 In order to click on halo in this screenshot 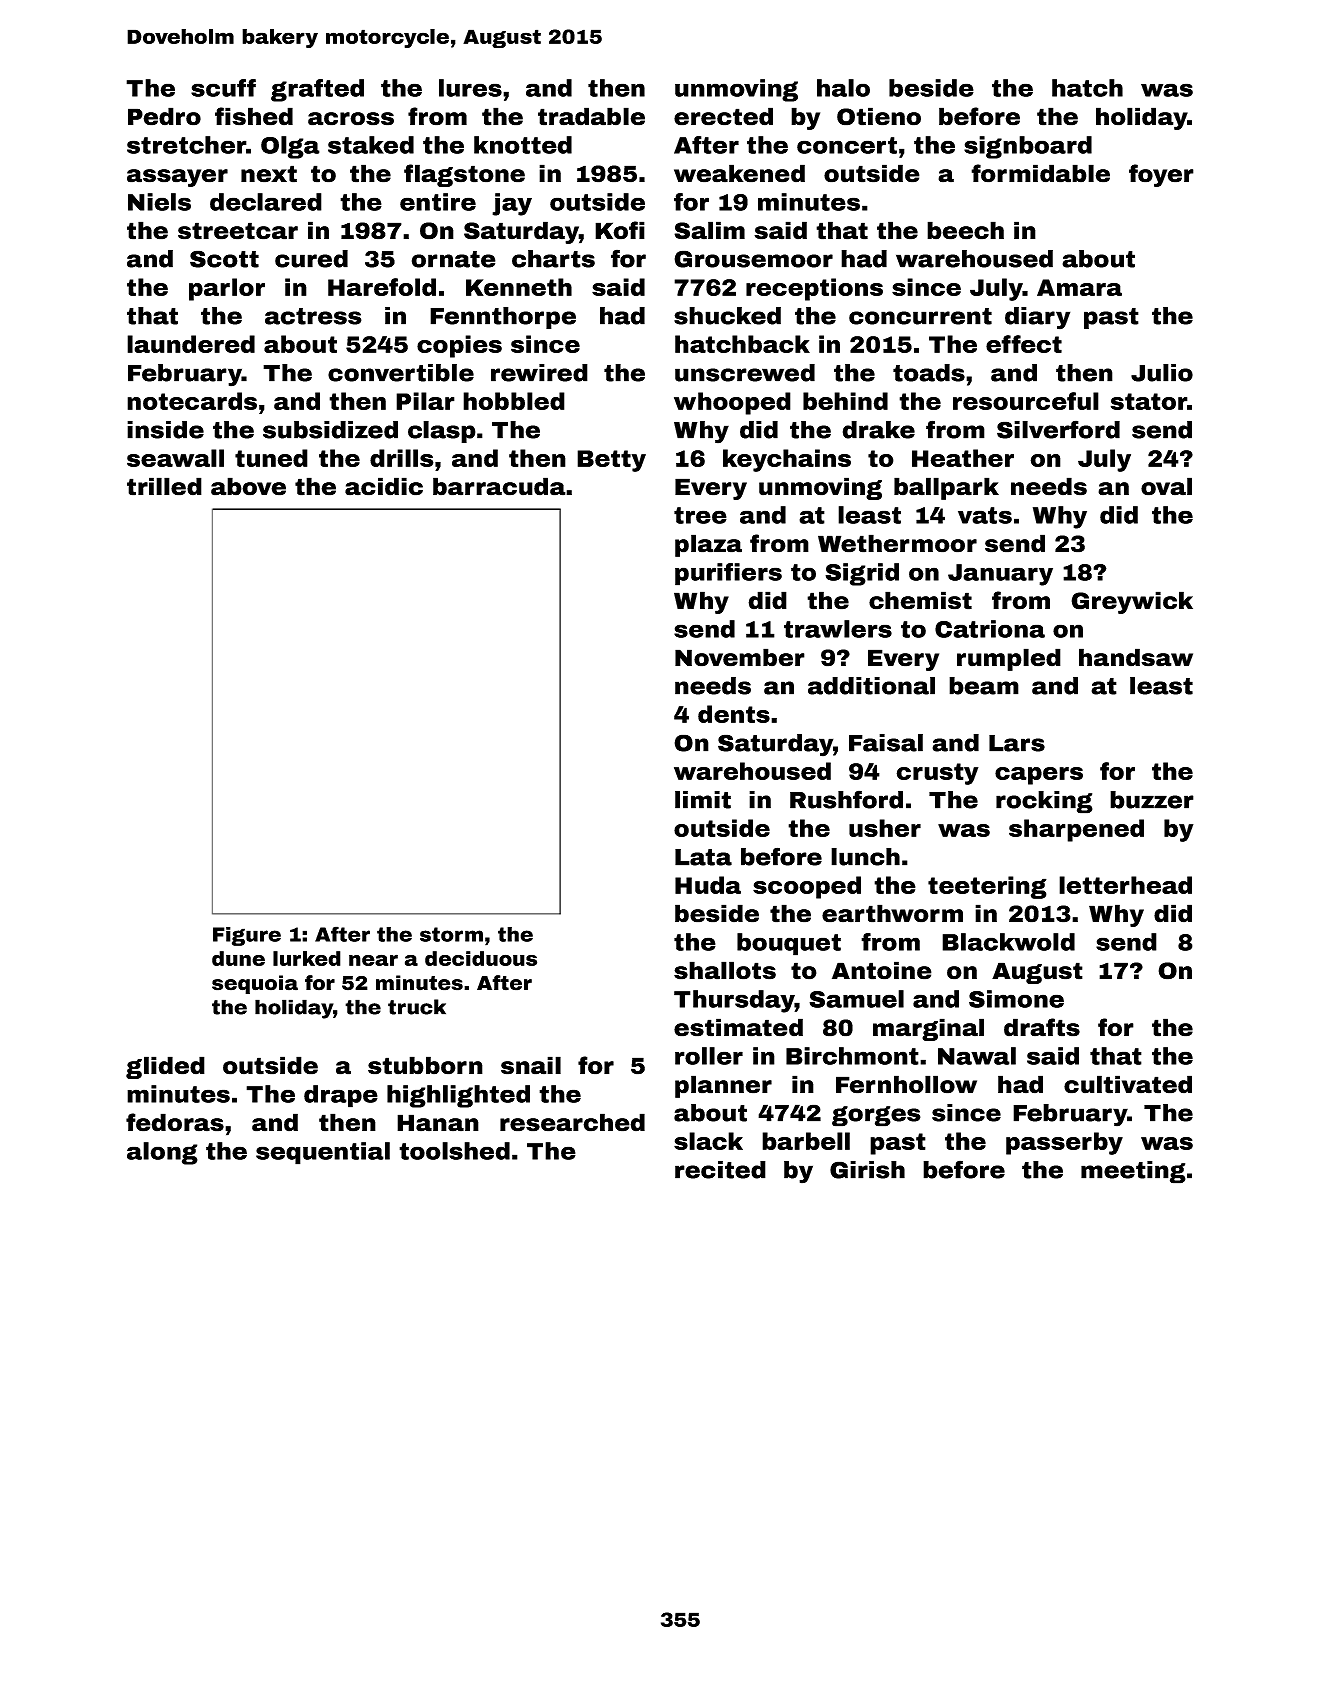, I will do `click(843, 88)`.
